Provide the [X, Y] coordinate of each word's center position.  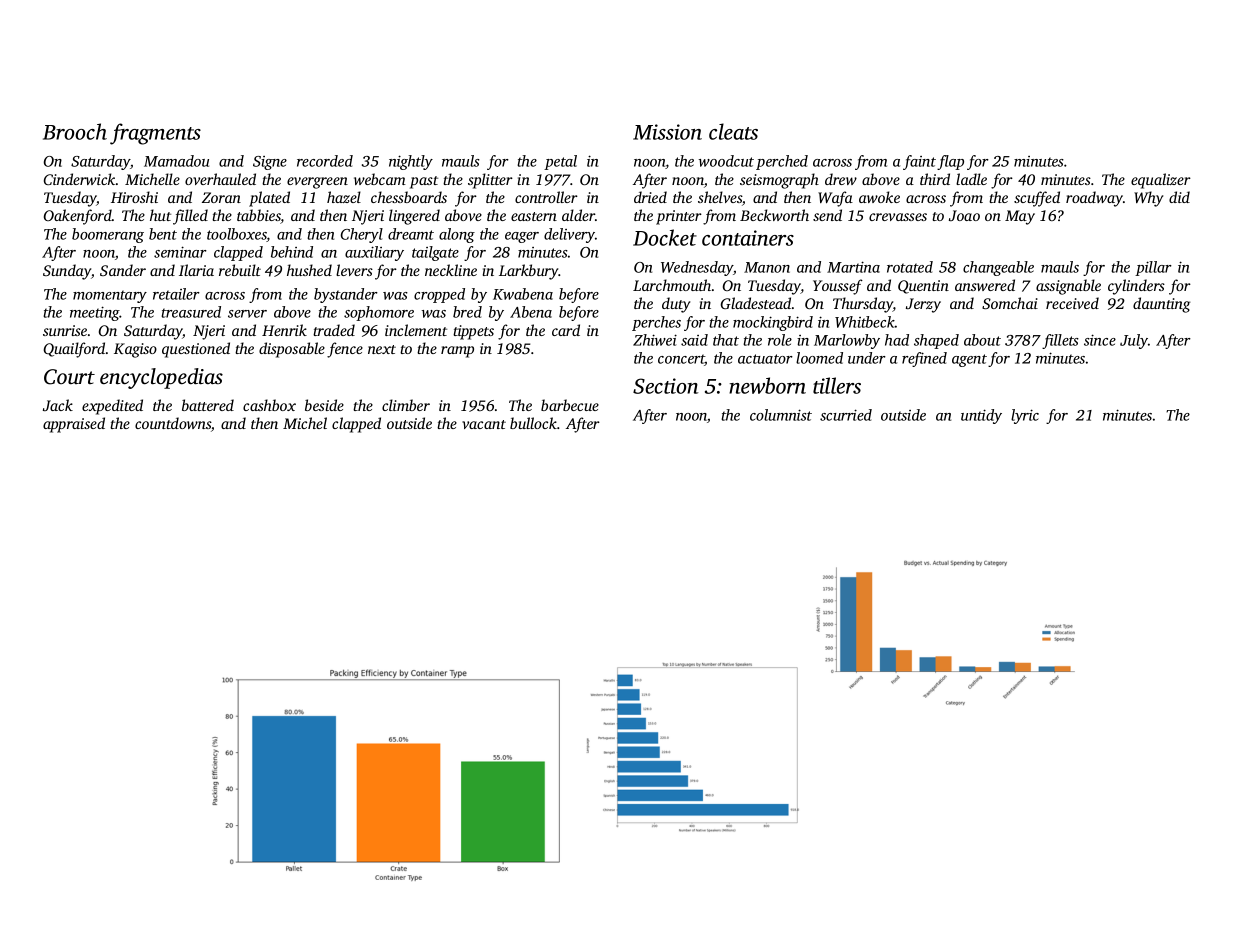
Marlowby [847, 341]
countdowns [173, 423]
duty [676, 305]
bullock [533, 423]
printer [679, 217]
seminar [180, 252]
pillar [1153, 268]
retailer [176, 294]
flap [950, 162]
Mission [667, 132]
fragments [155, 134]
